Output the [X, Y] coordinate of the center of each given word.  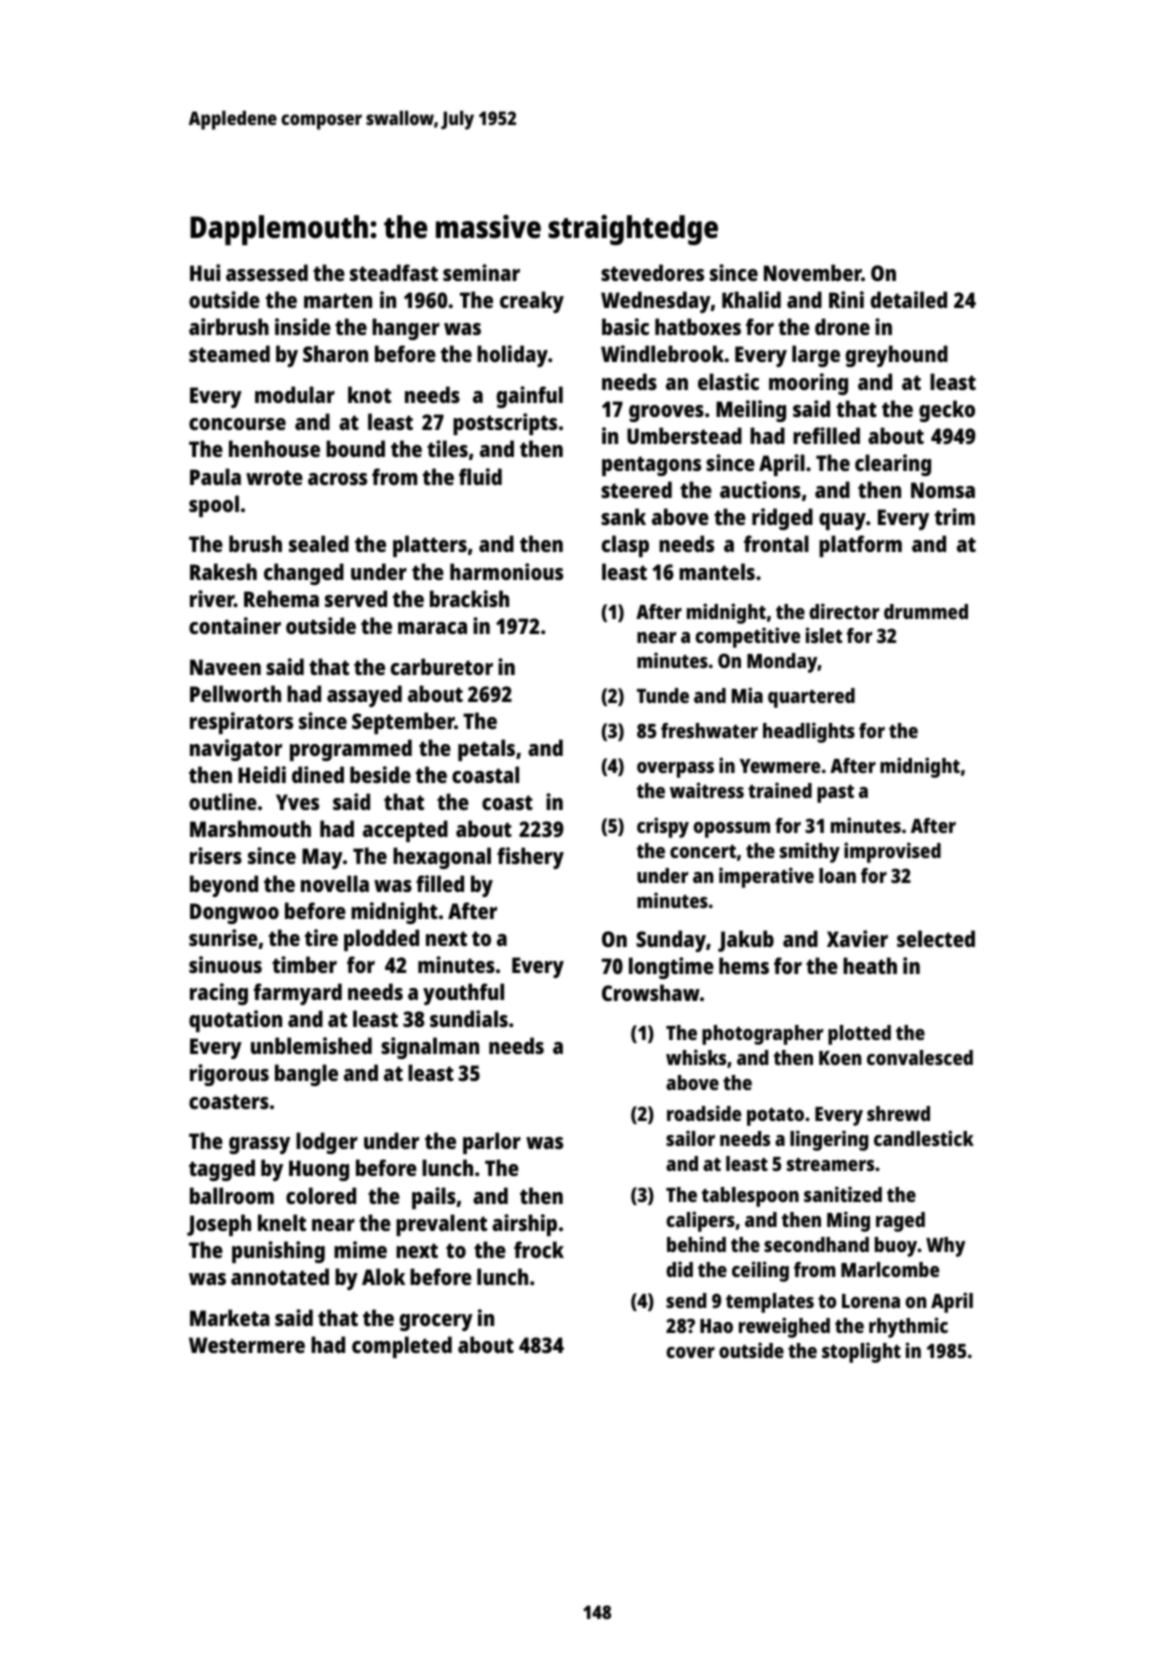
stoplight [861, 1352]
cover [690, 1352]
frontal [776, 543]
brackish [469, 598]
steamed [229, 353]
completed [402, 1347]
